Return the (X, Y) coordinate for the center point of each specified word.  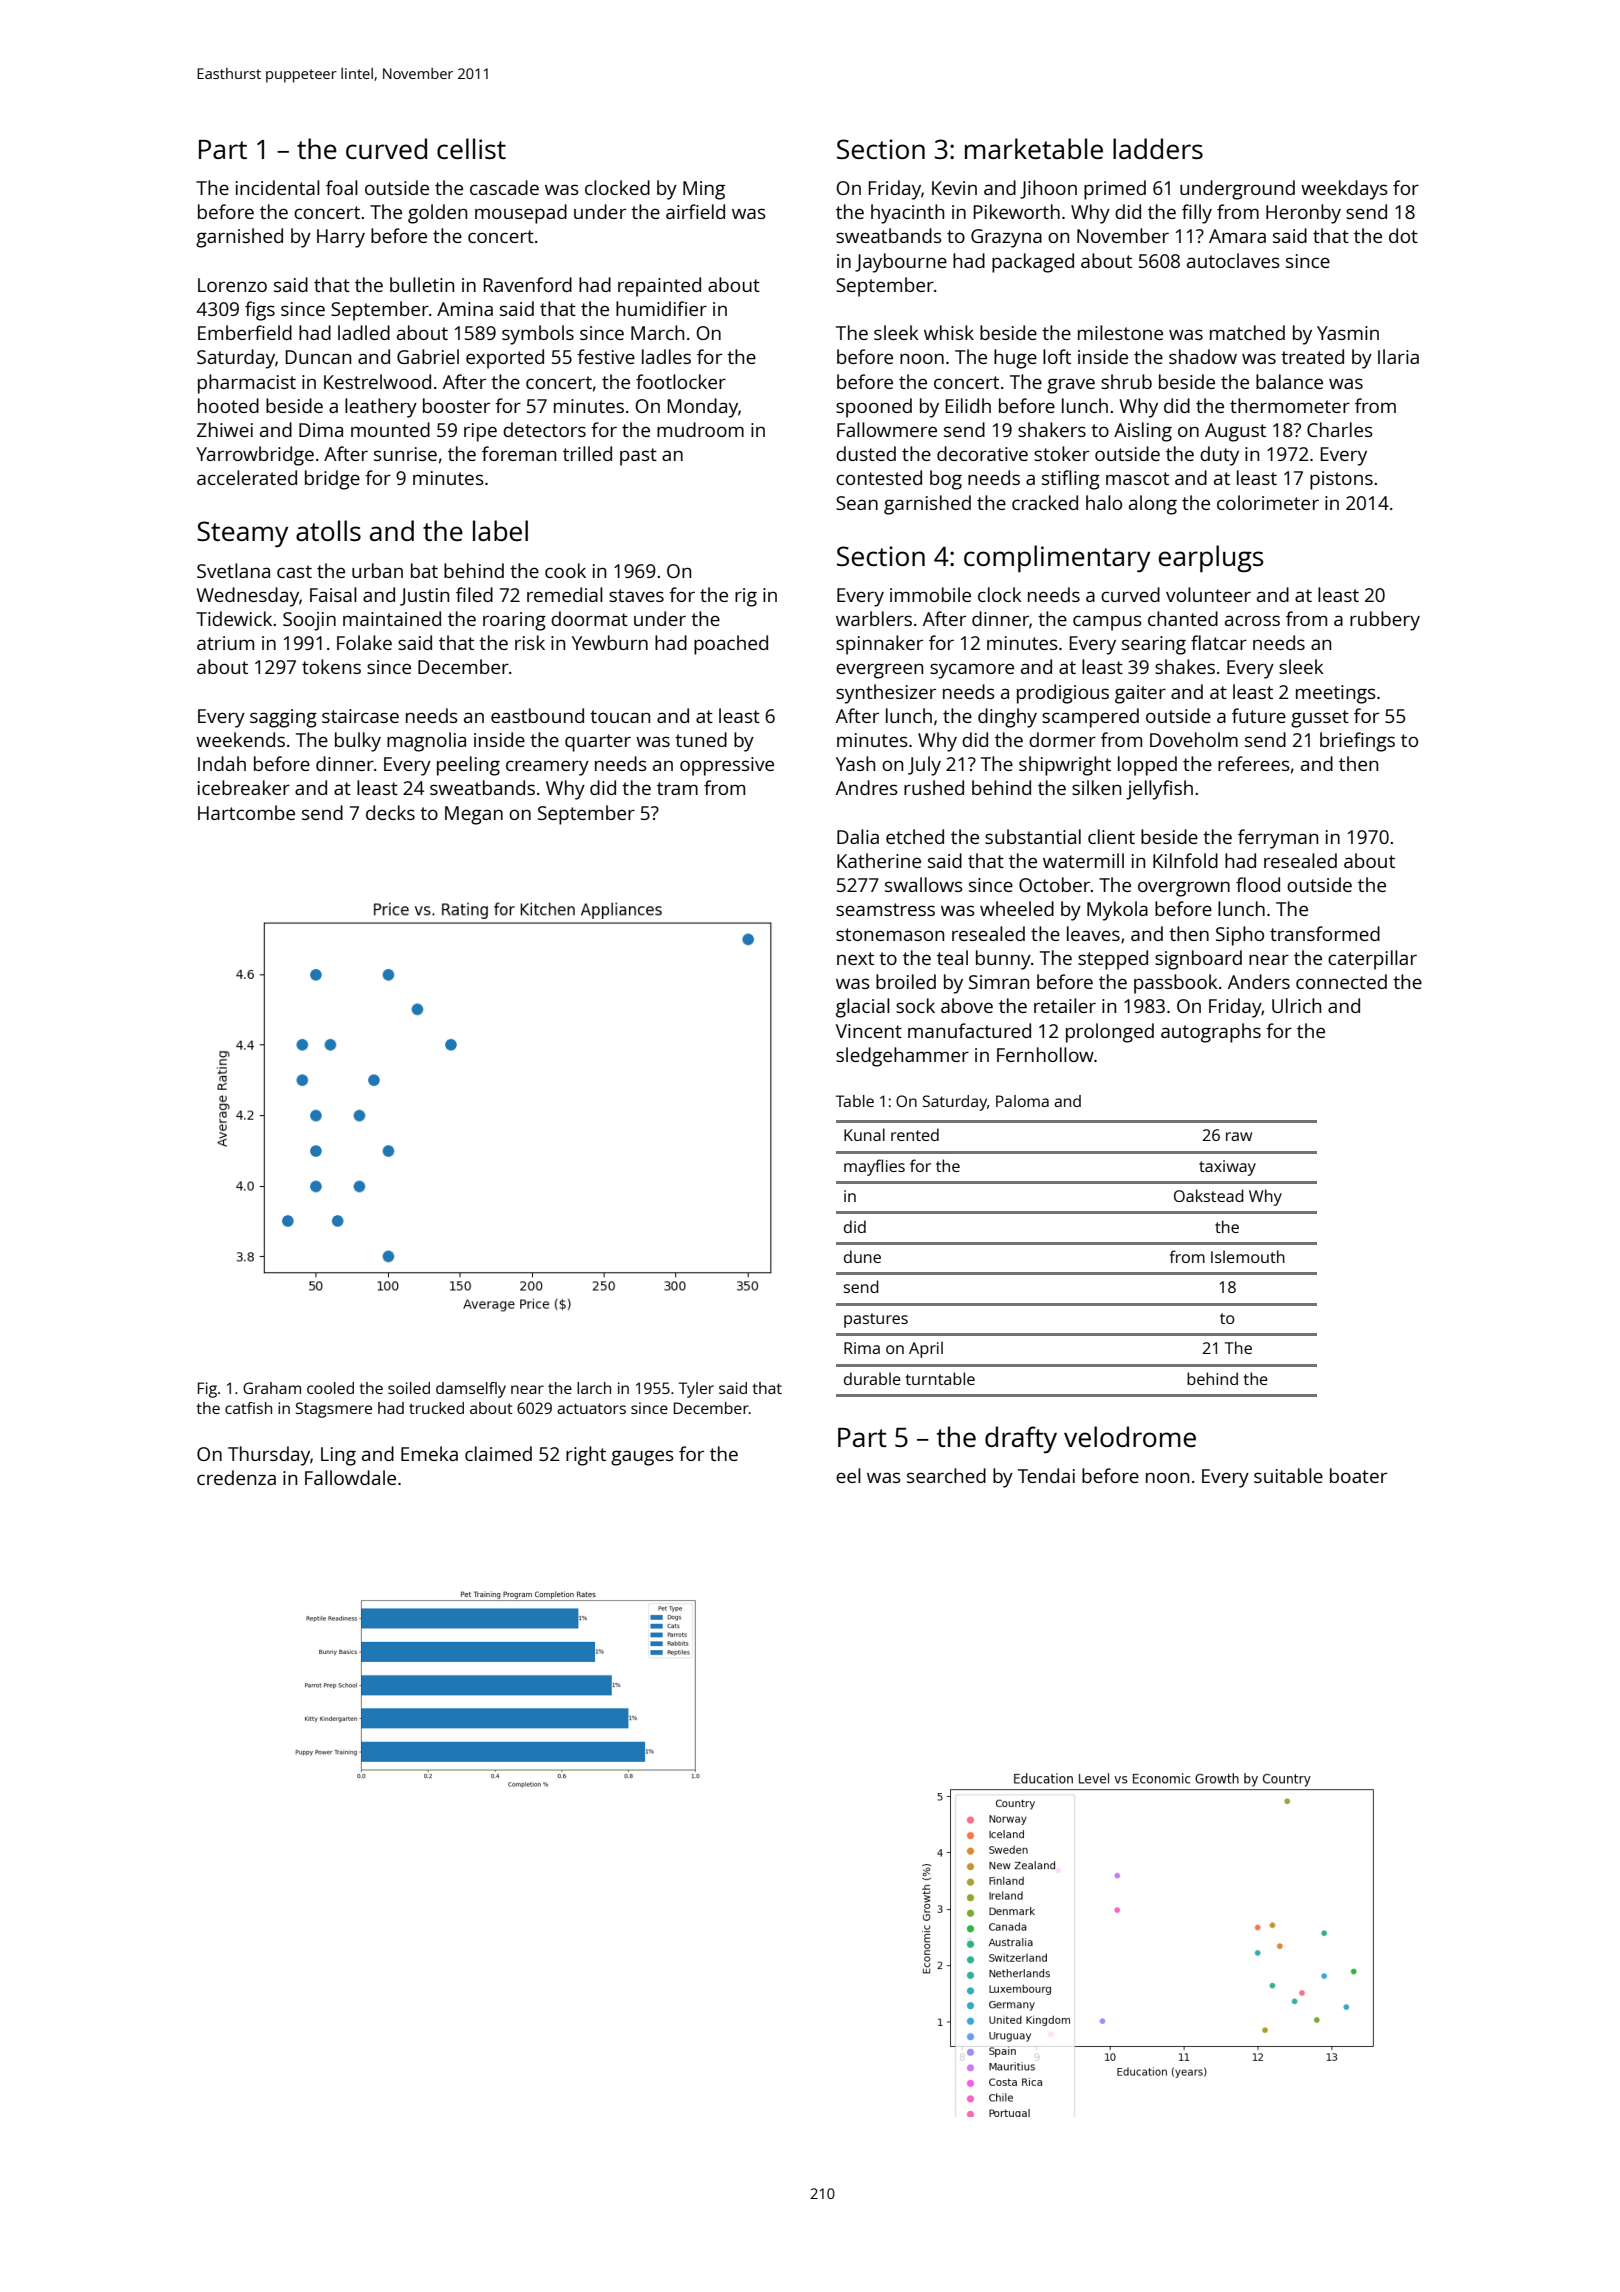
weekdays (1344, 190)
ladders (1158, 148)
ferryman (1278, 839)
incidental (278, 187)
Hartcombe (246, 812)
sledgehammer (902, 1057)
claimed (498, 1453)
